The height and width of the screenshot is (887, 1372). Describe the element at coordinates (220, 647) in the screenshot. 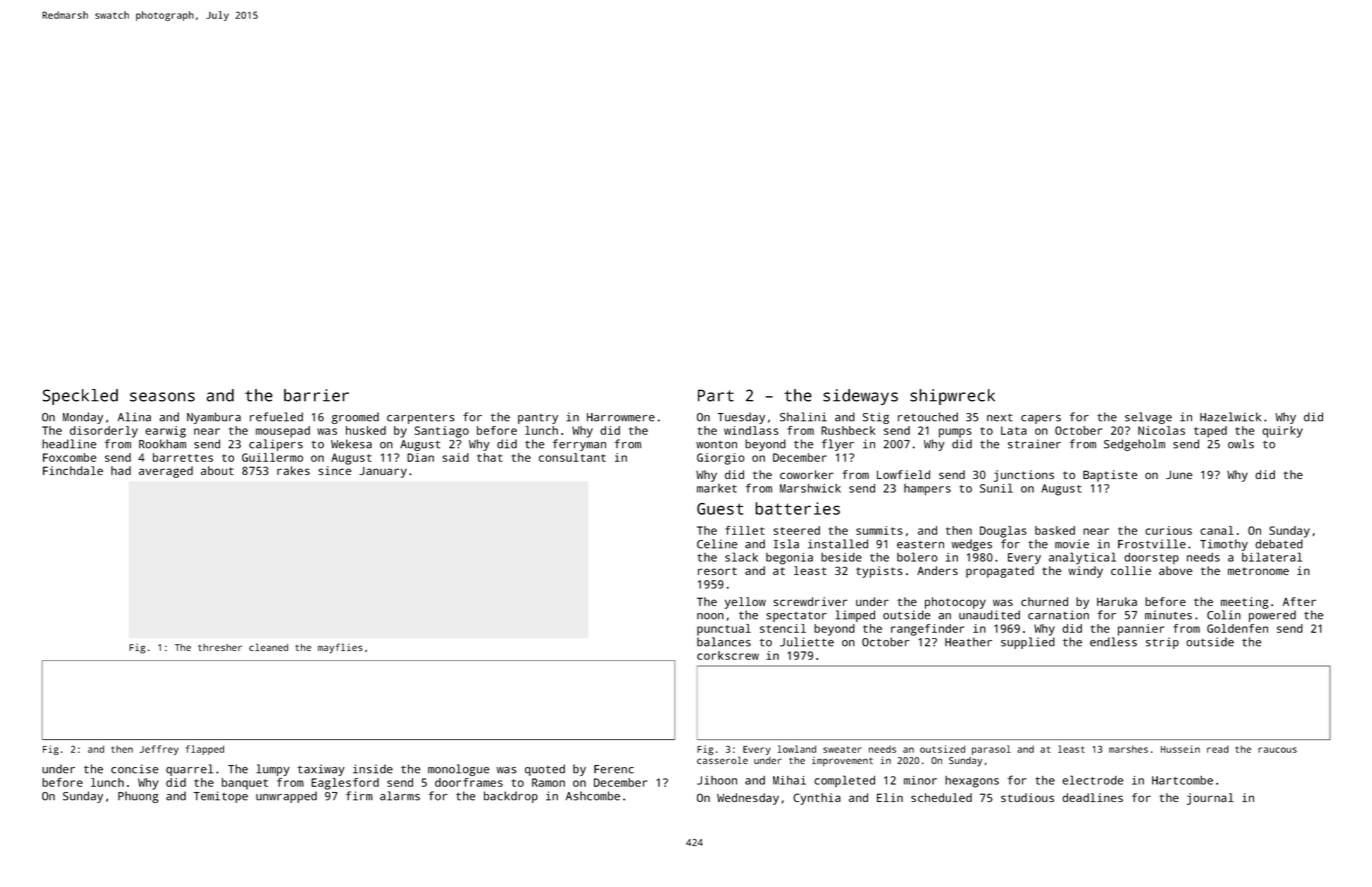

I see `thresher` at that location.
